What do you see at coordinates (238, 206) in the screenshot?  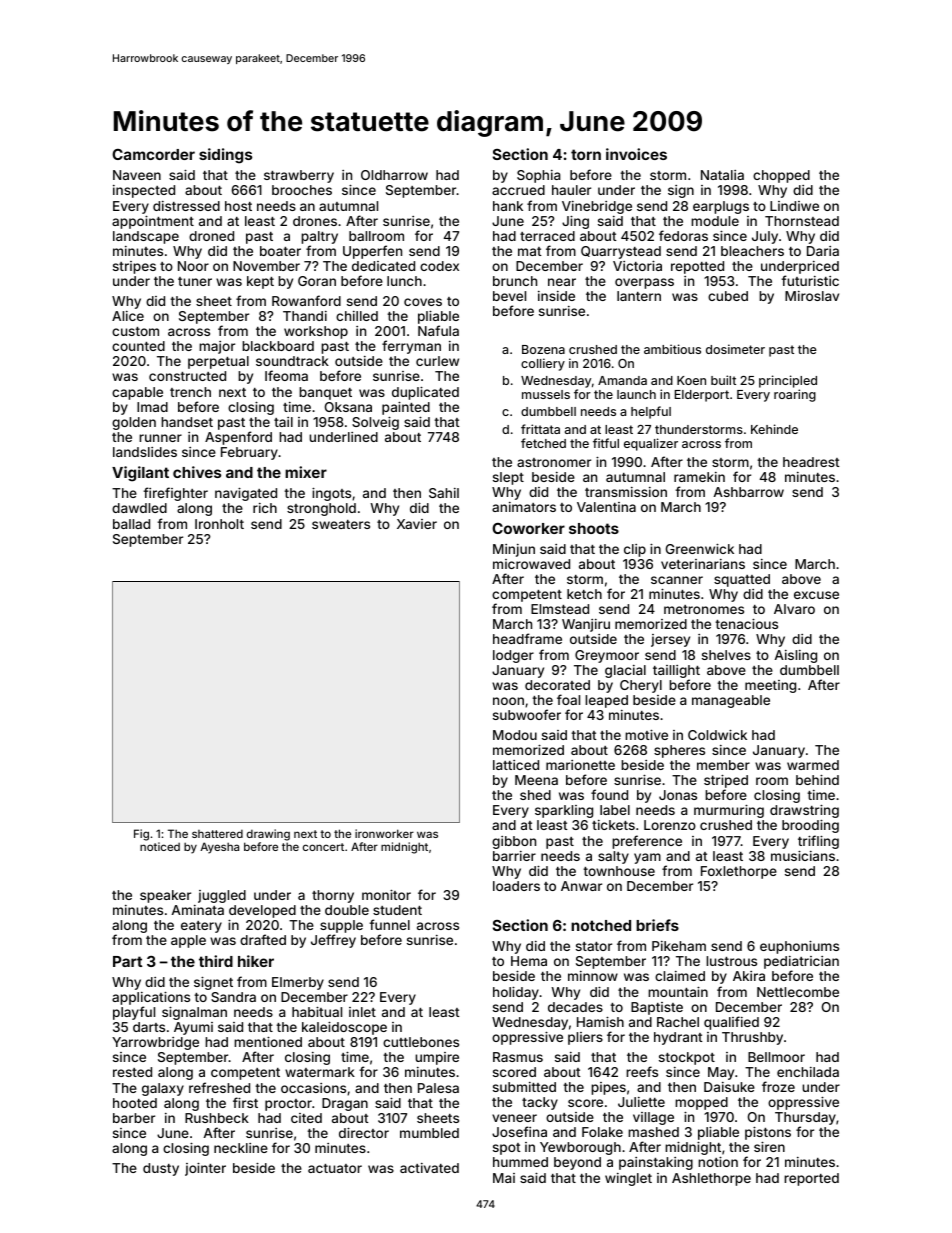 I see `host` at bounding box center [238, 206].
